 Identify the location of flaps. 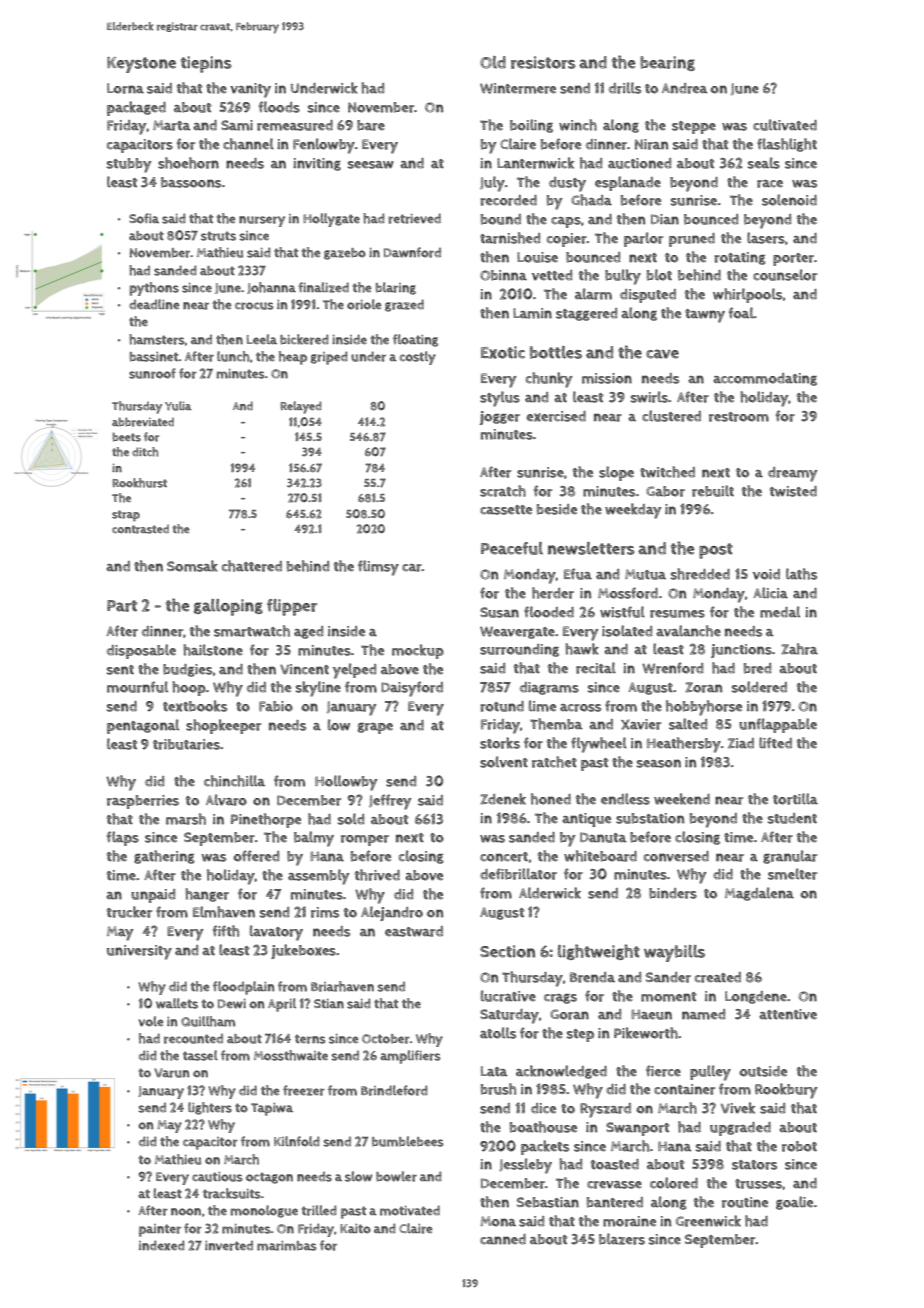
(123, 838).
